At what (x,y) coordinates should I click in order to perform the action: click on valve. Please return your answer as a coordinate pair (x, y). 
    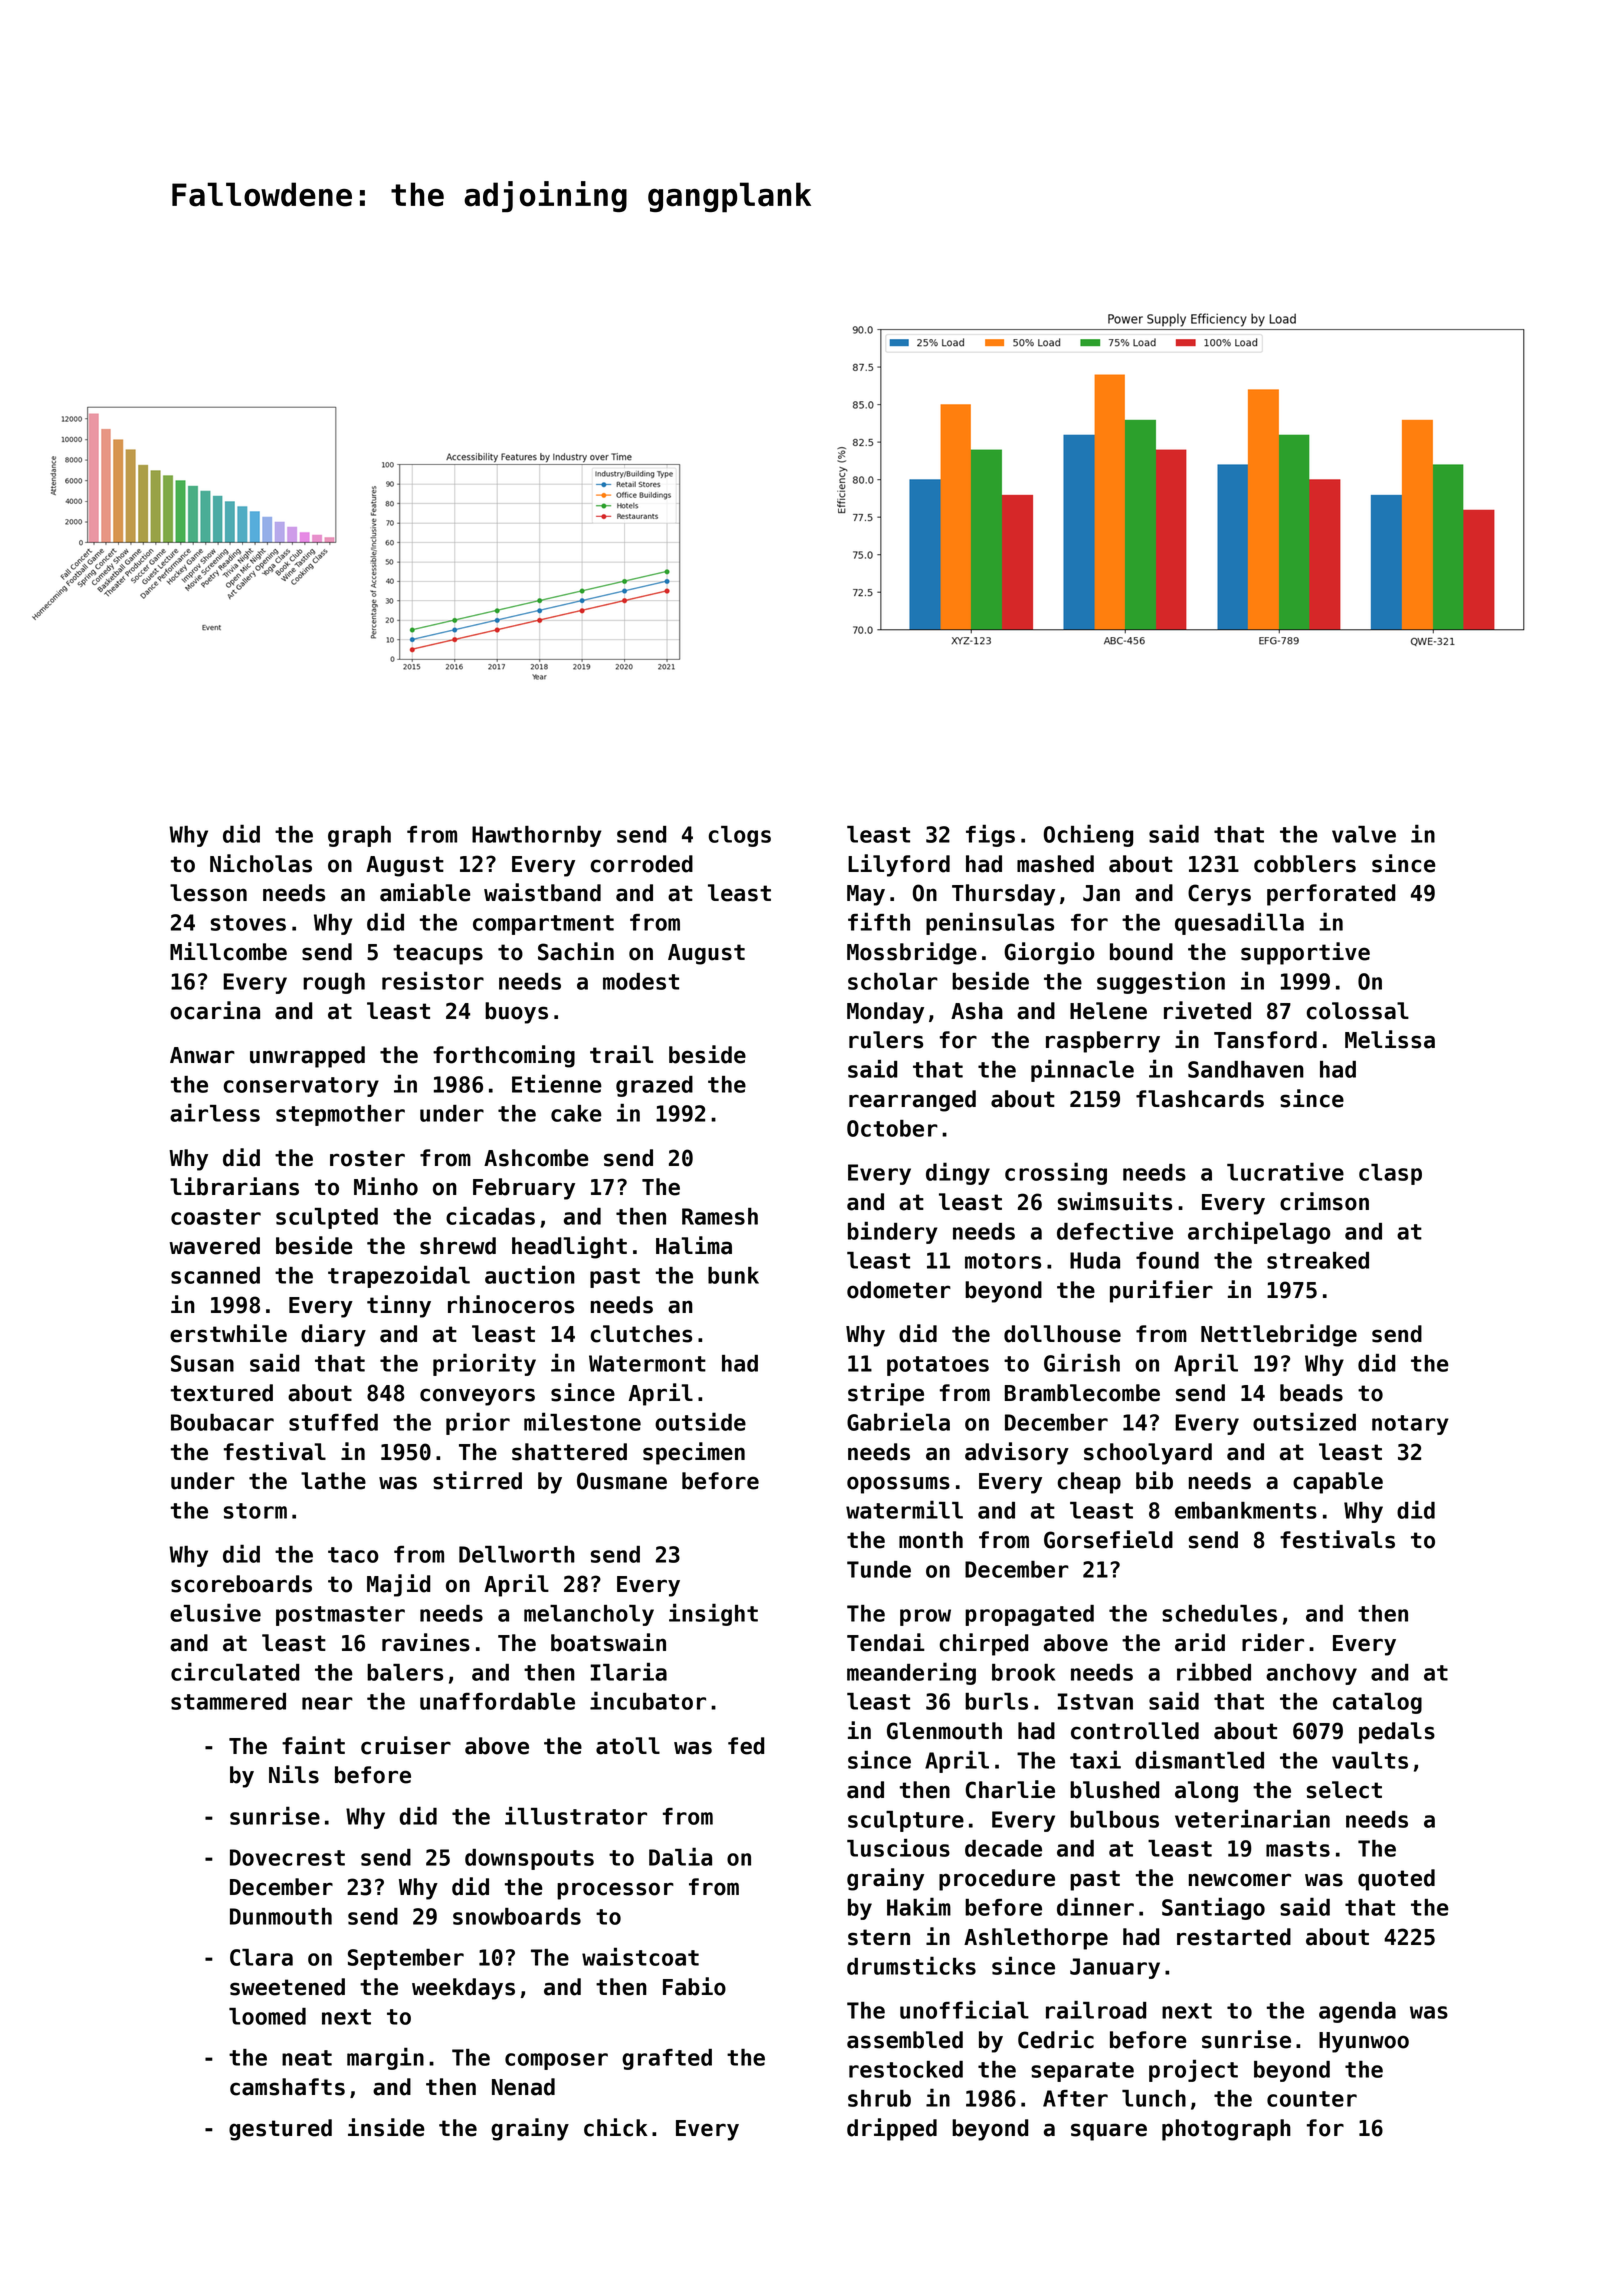
    Looking at the image, I should click on (1364, 834).
